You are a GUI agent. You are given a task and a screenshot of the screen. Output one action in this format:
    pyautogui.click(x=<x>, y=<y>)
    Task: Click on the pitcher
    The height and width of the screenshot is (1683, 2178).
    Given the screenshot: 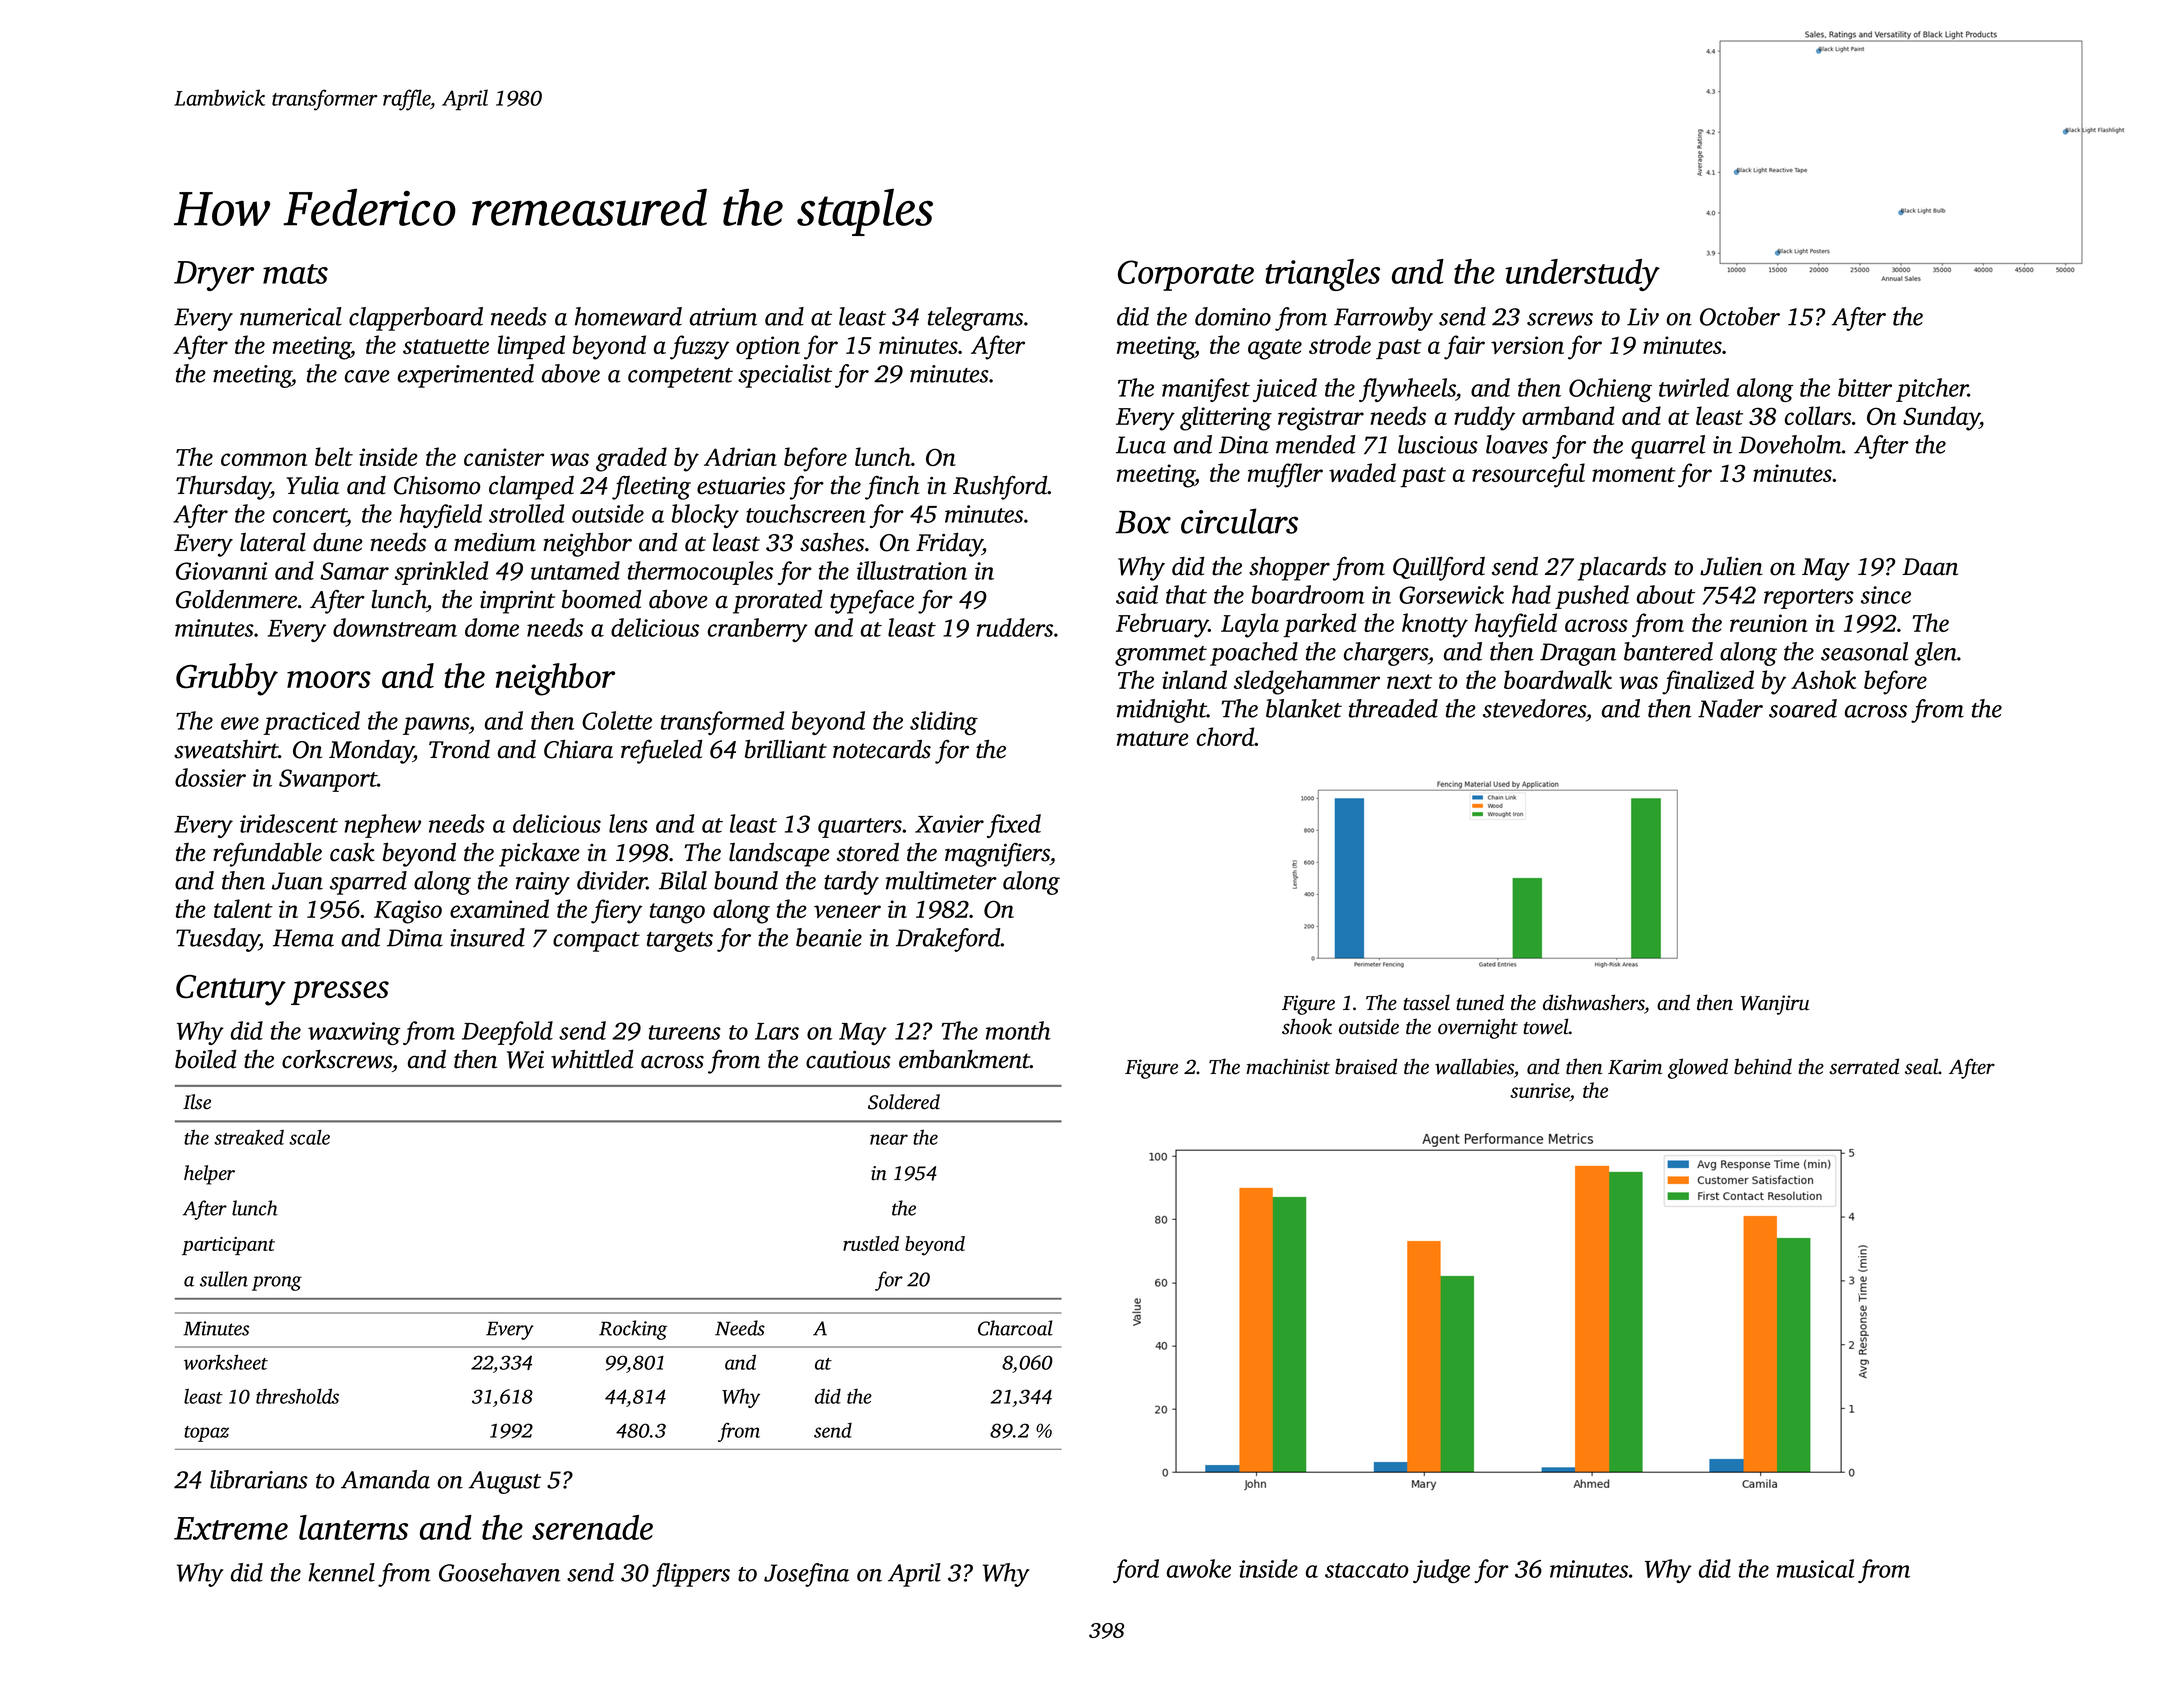 What is the action you would take?
    pyautogui.click(x=1932, y=390)
